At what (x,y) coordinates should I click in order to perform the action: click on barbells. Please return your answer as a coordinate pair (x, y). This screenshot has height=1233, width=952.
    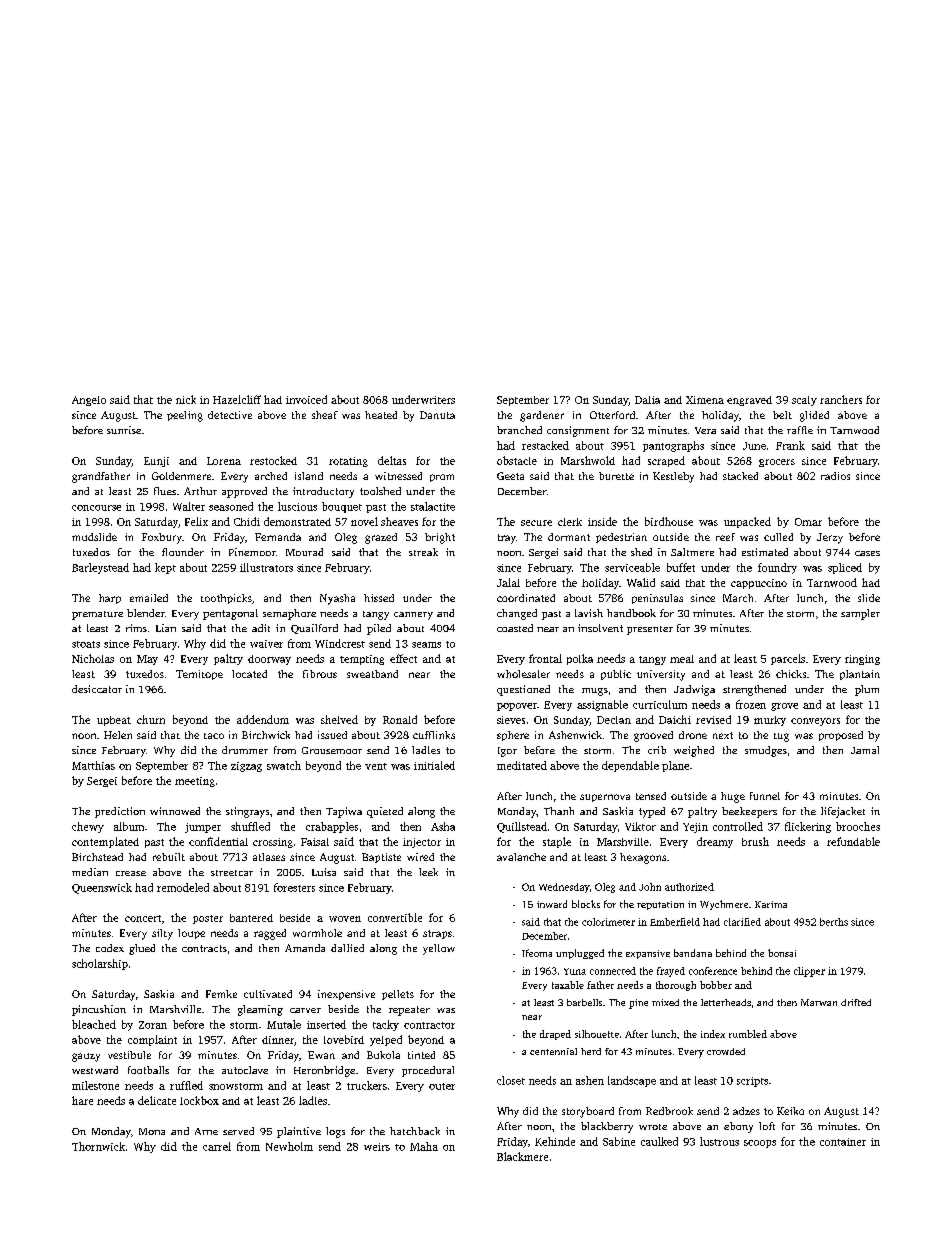
    Looking at the image, I should click on (584, 1002).
